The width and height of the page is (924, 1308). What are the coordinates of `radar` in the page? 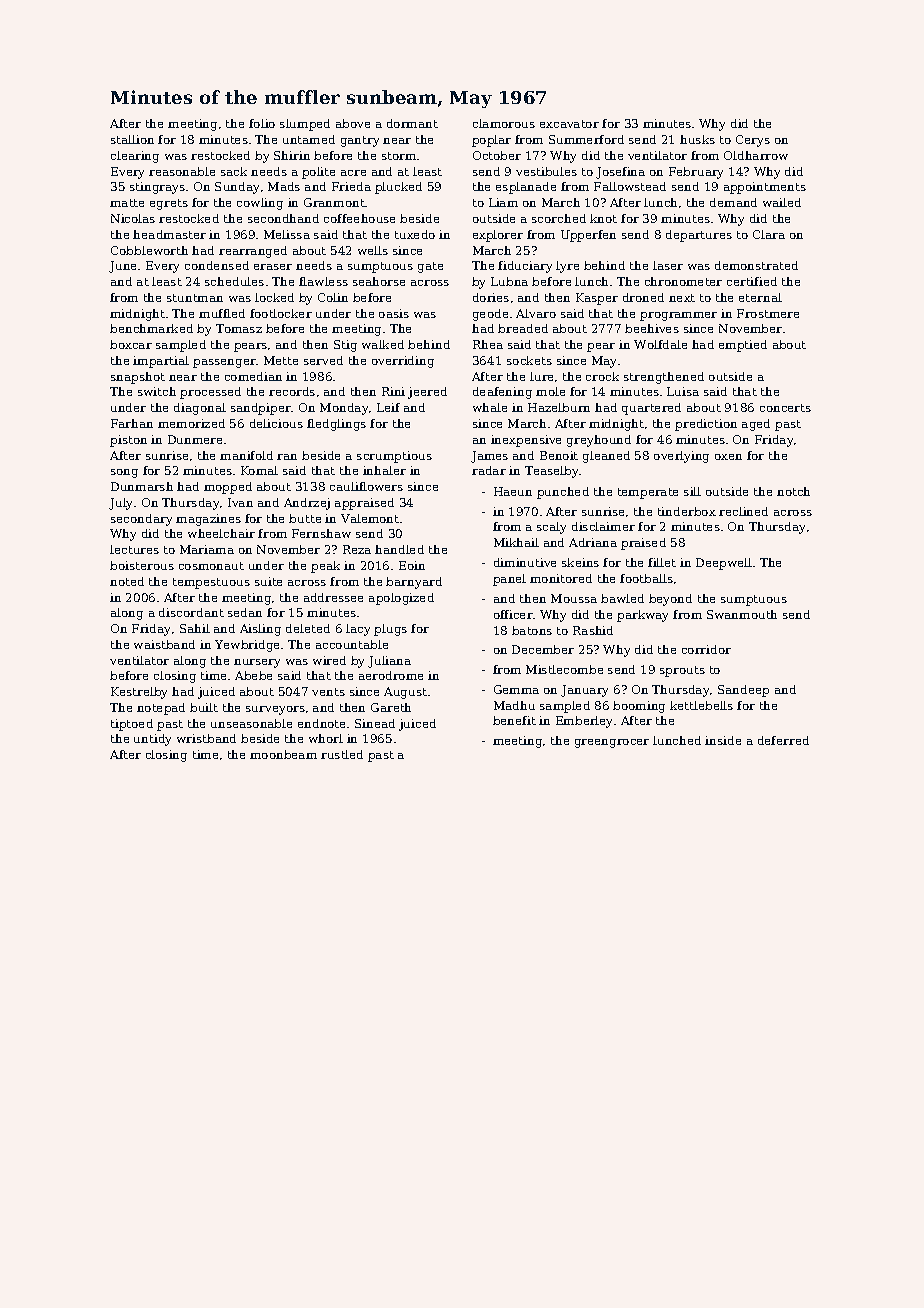 It's located at (489, 470).
